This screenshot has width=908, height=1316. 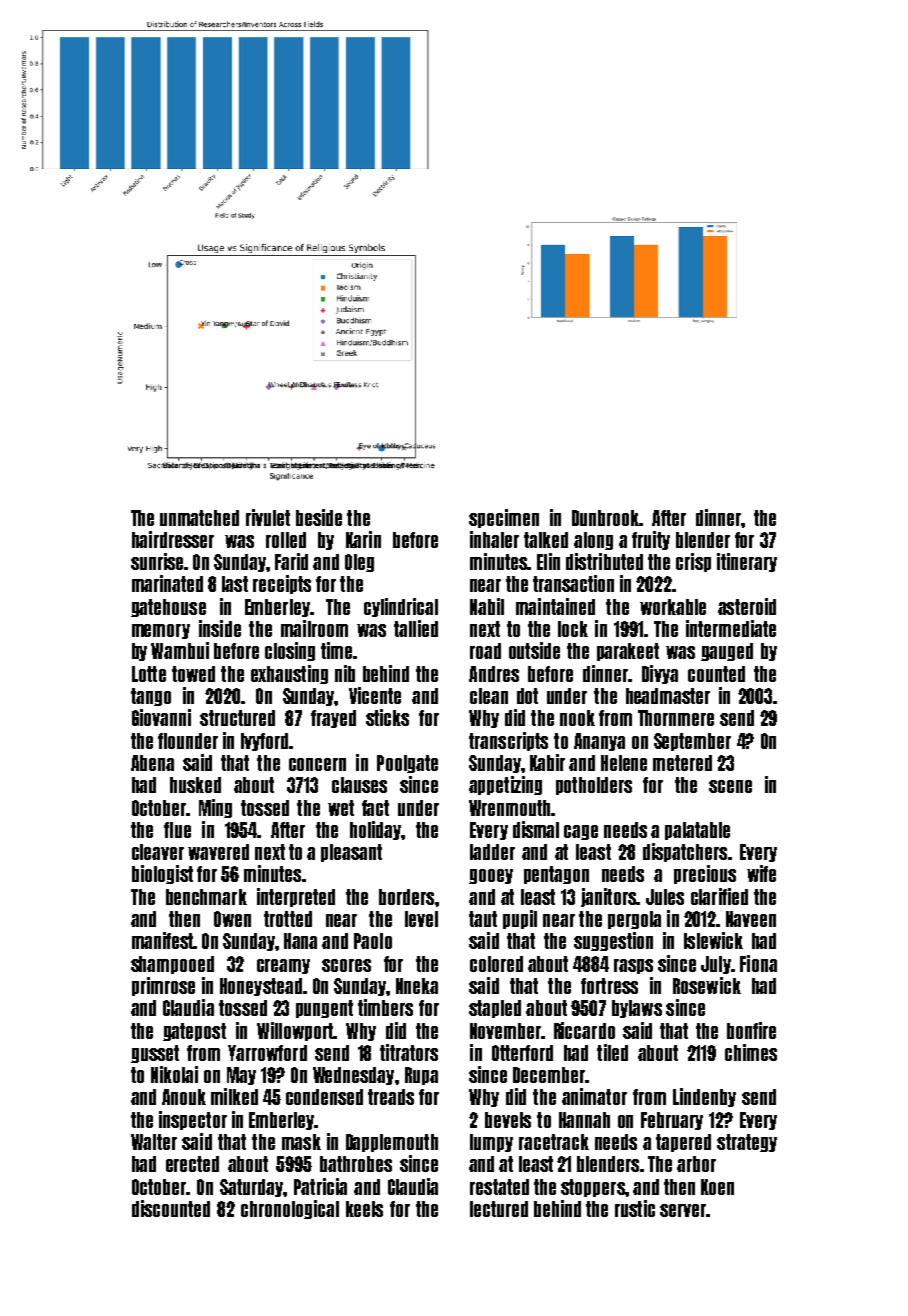 I want to click on Dunbrook, so click(x=605, y=518).
